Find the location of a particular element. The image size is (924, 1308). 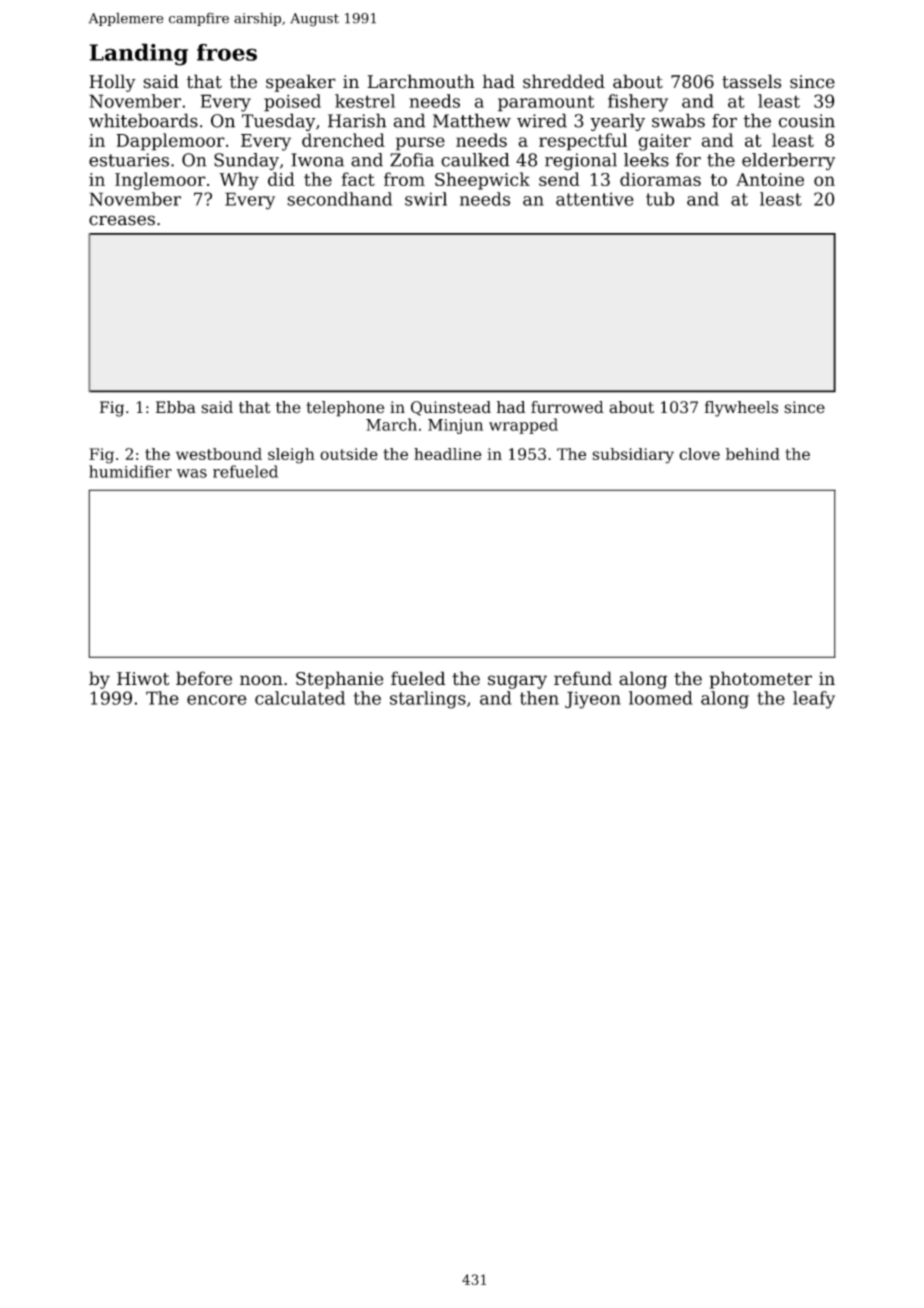

shredded is located at coordinates (564, 81).
